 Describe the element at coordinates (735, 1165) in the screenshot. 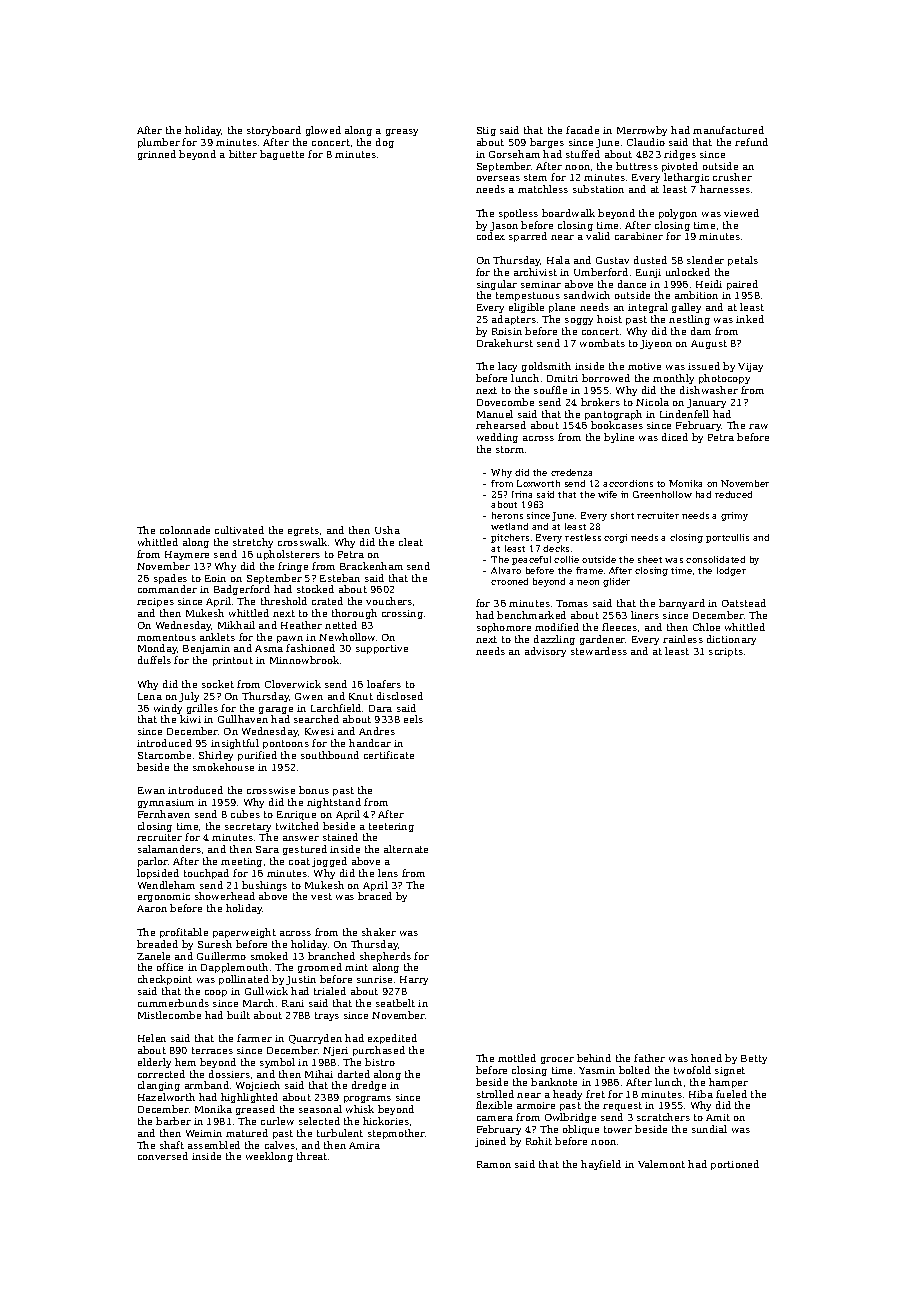

I see `portioned` at that location.
